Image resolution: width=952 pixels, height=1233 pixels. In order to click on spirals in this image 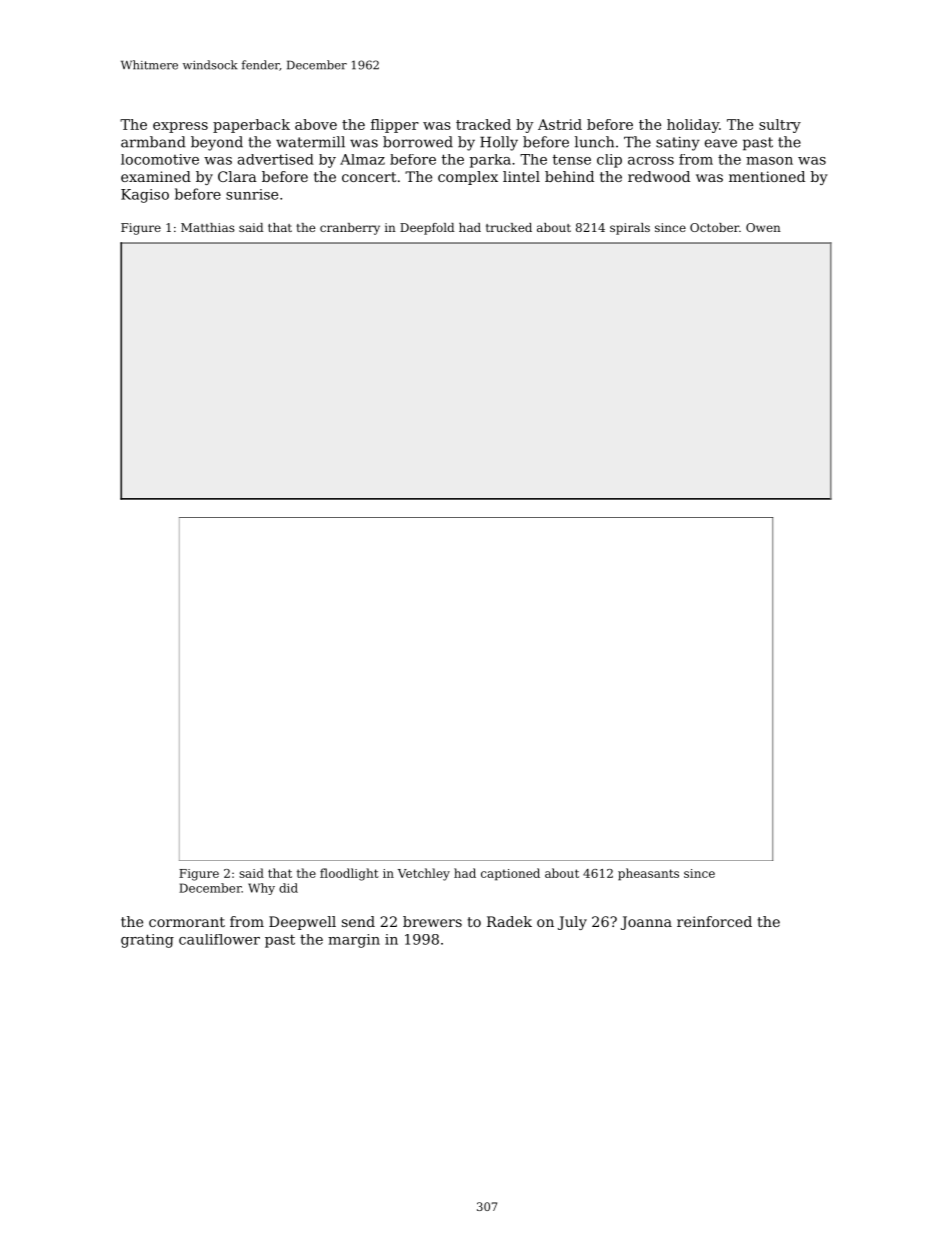, I will do `click(630, 229)`.
